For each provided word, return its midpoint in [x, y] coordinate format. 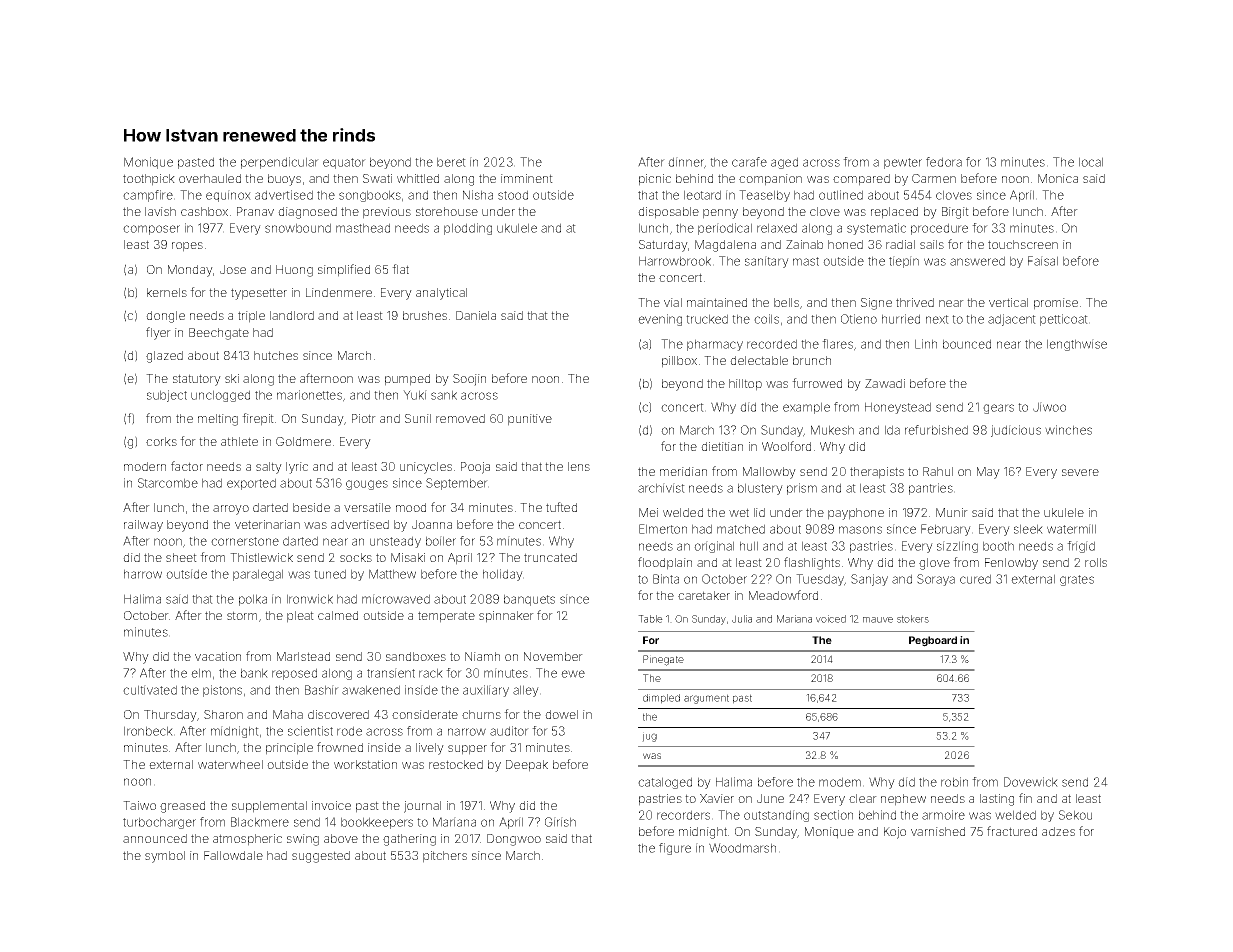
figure [675, 849]
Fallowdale [233, 855]
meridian [683, 471]
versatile [367, 507]
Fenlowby [1011, 564]
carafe [749, 162]
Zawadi [885, 383]
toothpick [149, 180]
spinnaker [506, 617]
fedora [944, 162]
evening [660, 320]
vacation [218, 656]
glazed [164, 357]
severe [1080, 472]
